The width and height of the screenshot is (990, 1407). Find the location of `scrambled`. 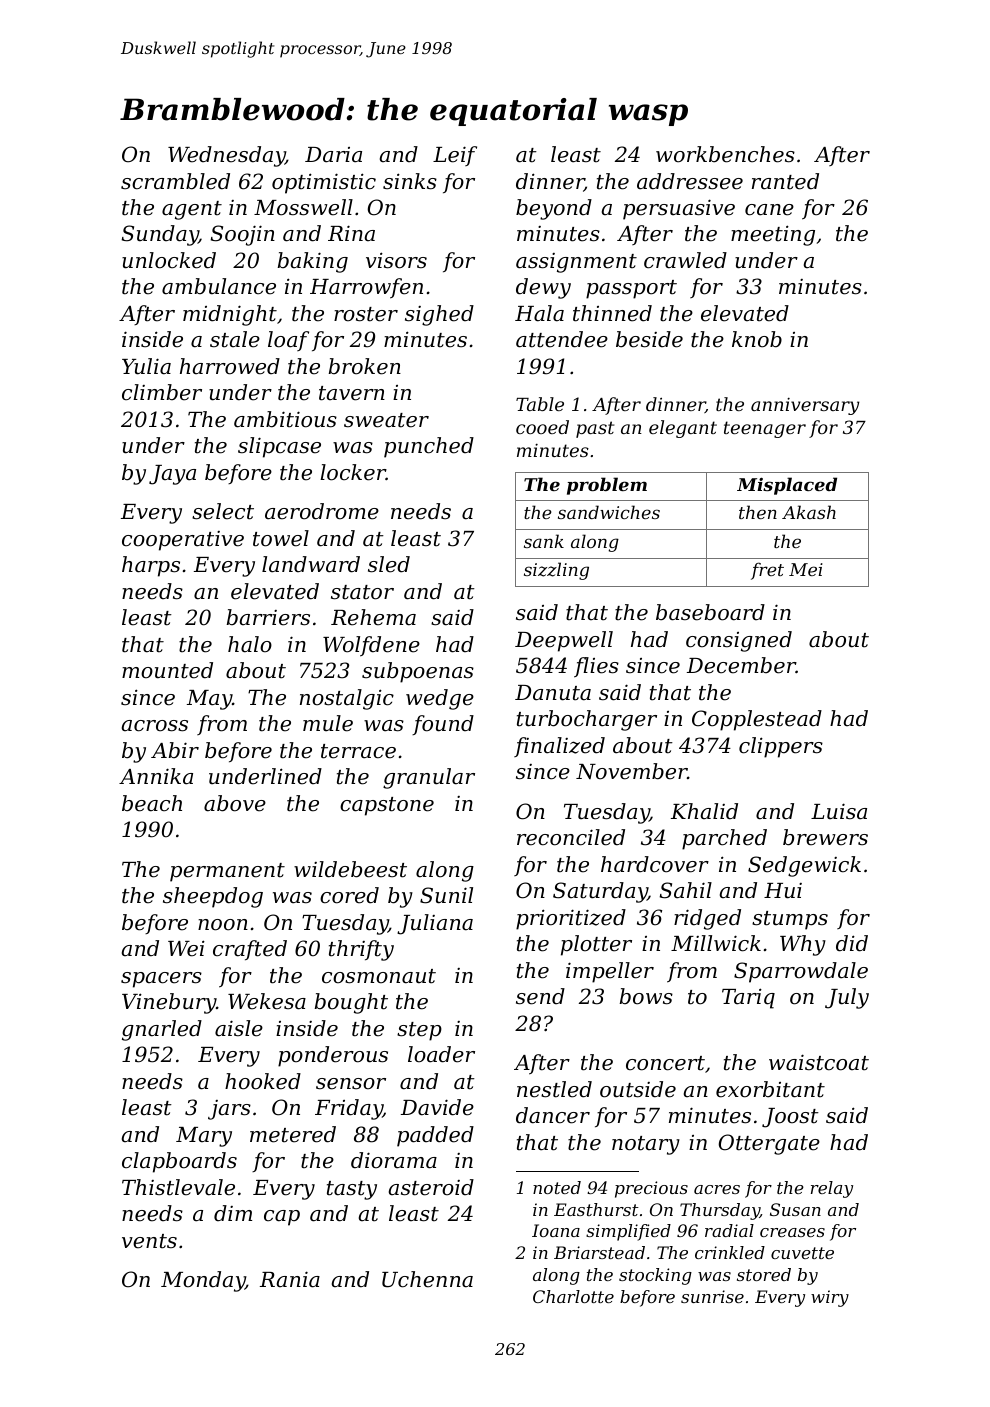

scrambled is located at coordinates (175, 181).
